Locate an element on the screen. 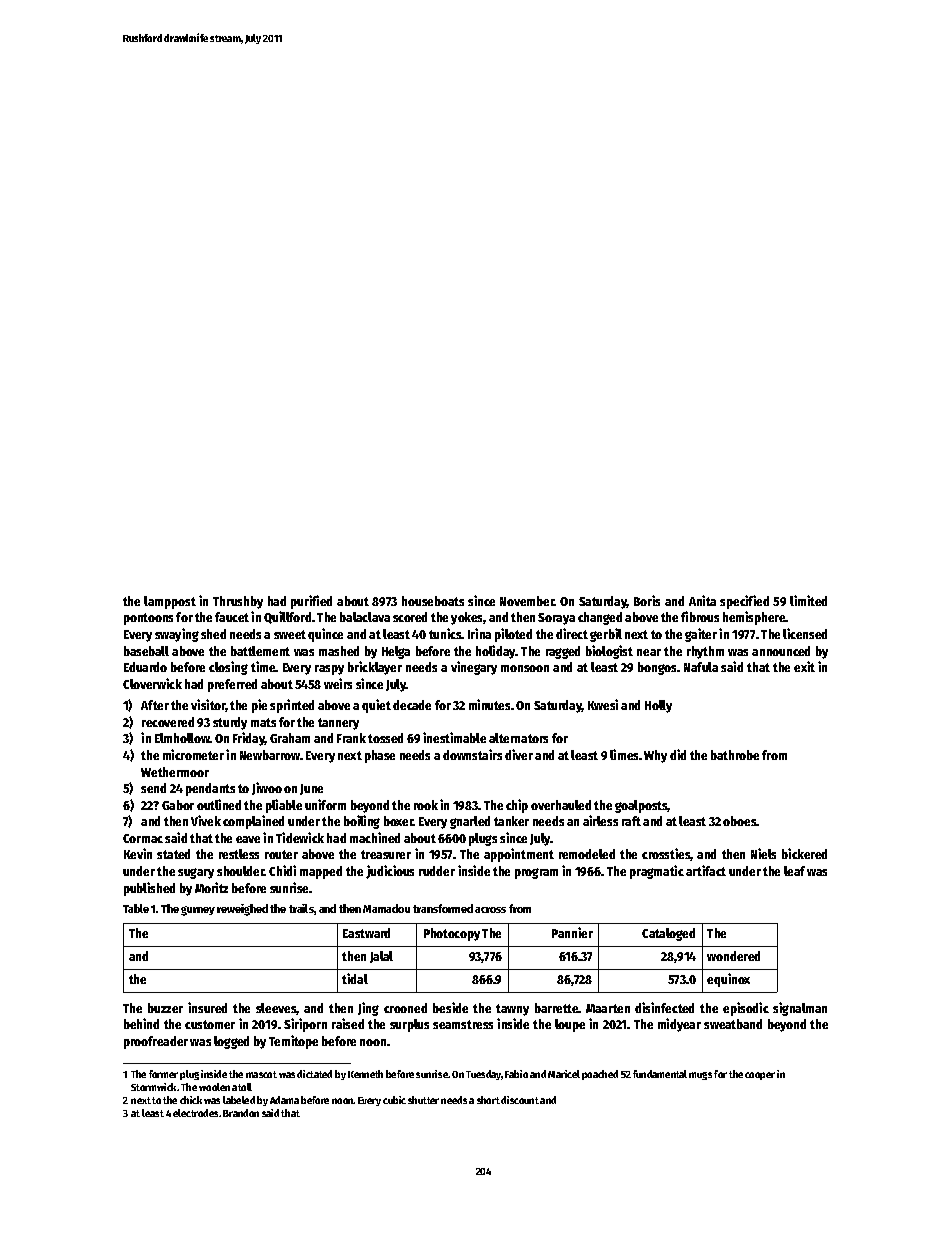  micrometer is located at coordinates (193, 754).
